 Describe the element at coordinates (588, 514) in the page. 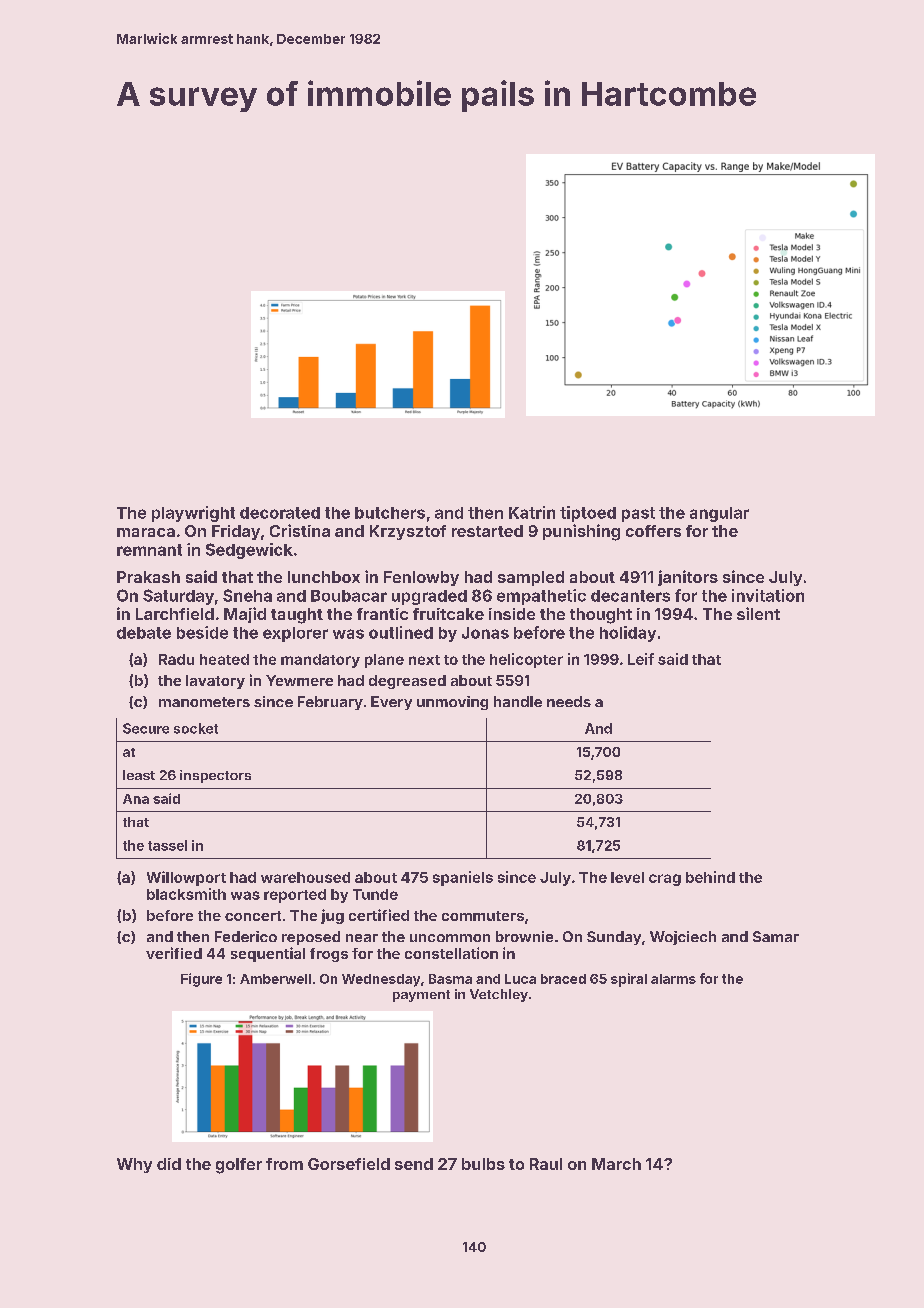

I see `tiptoed` at that location.
